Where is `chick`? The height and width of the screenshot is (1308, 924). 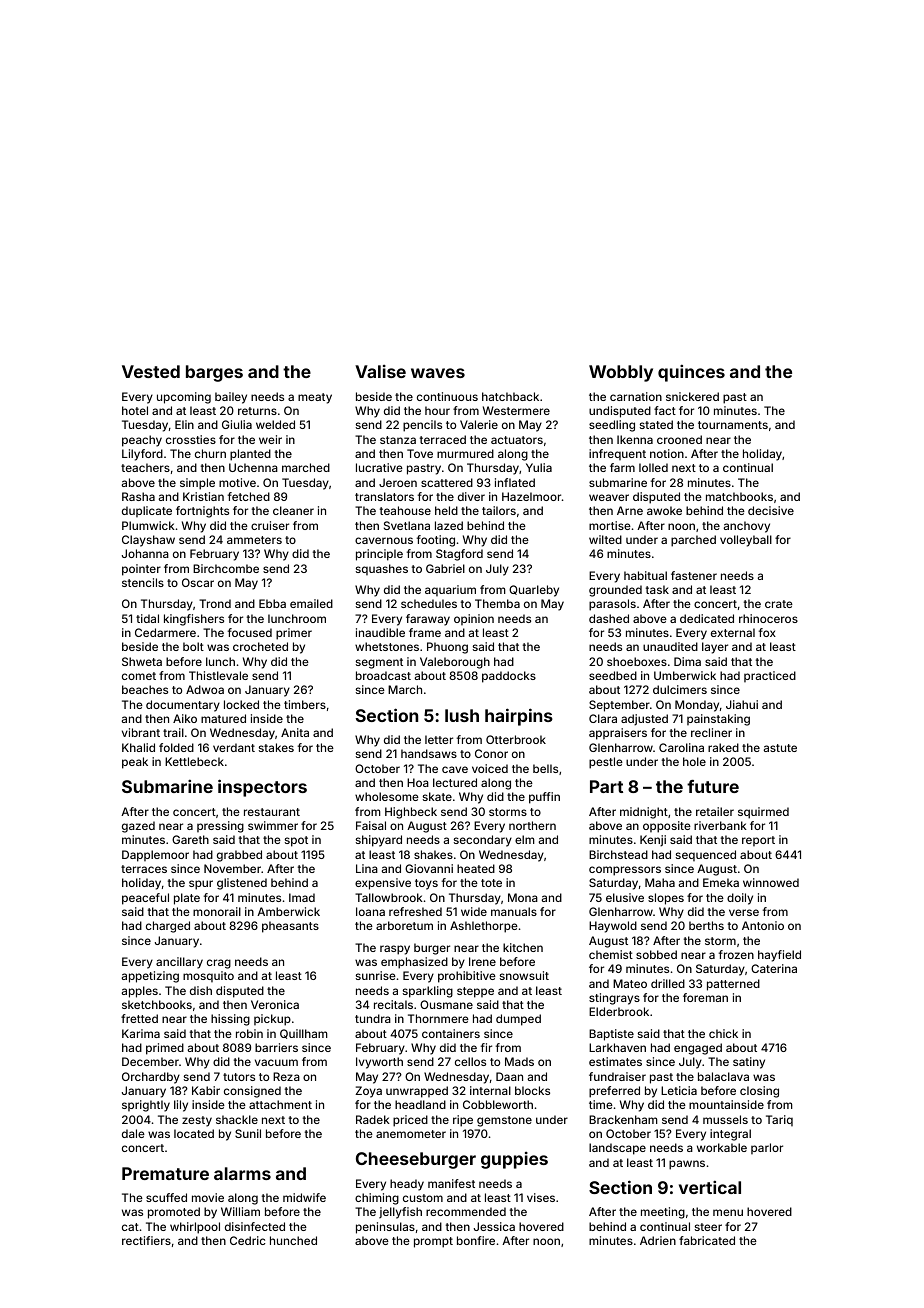 chick is located at coordinates (723, 1033).
